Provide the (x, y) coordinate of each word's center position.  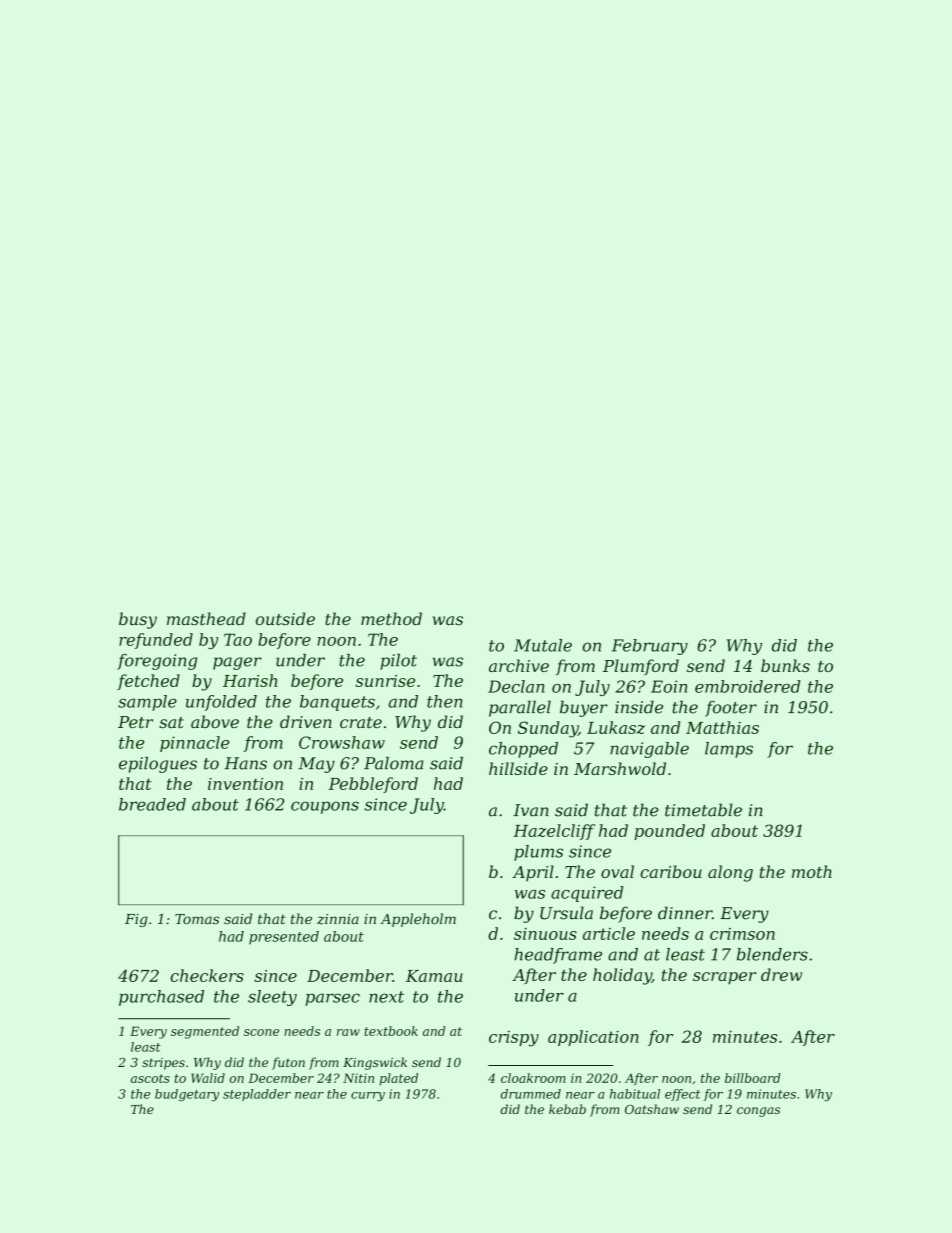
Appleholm (418, 920)
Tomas (197, 919)
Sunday (548, 729)
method (391, 619)
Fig (136, 920)
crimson (742, 934)
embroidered (748, 686)
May (316, 765)
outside (285, 619)
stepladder (257, 1095)
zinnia (338, 919)
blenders (772, 954)
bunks (785, 665)
